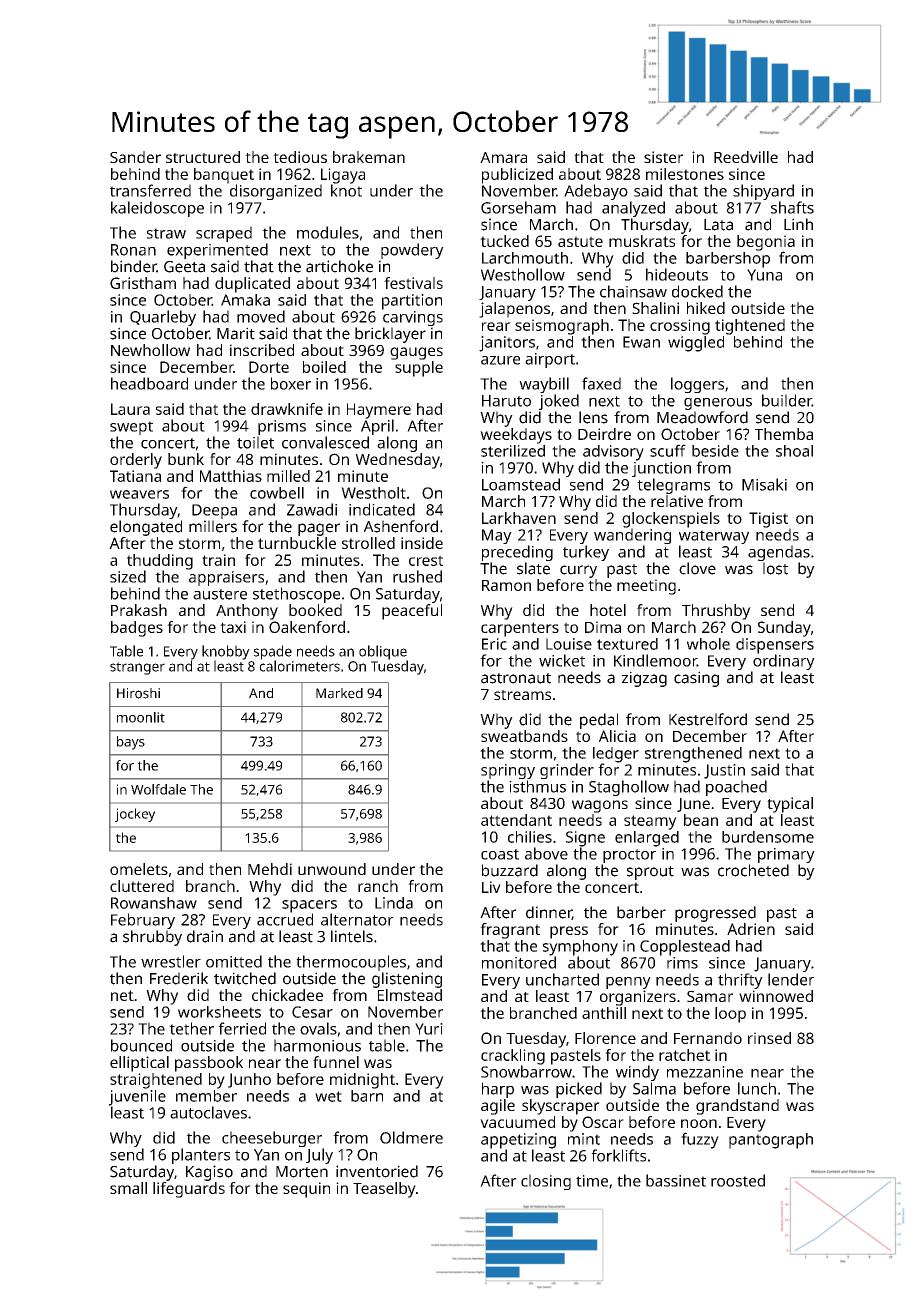  Describe the element at coordinates (784, 662) in the page. I see `ordinary` at that location.
